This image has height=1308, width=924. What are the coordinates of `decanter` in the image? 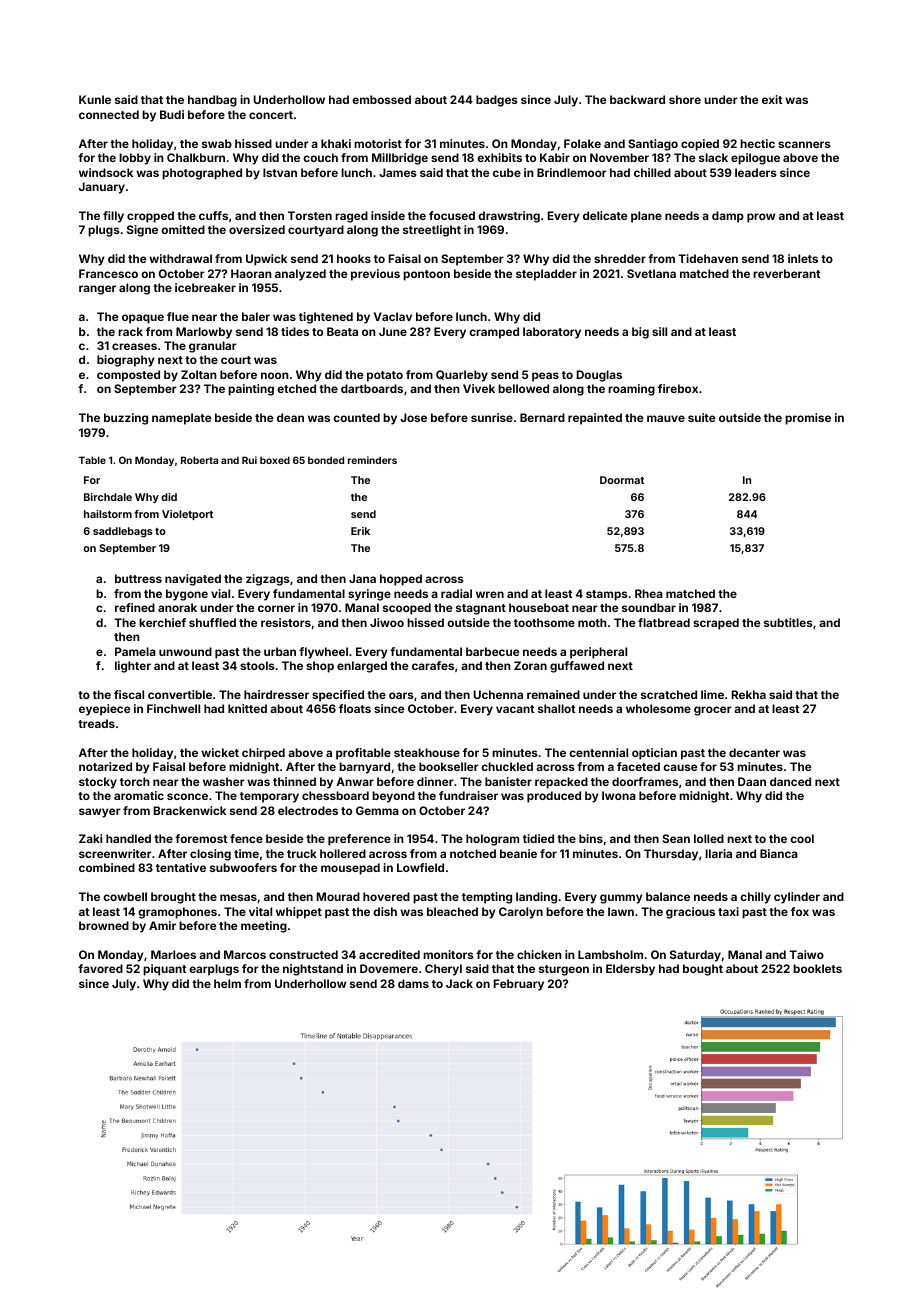 It's located at (754, 752).
